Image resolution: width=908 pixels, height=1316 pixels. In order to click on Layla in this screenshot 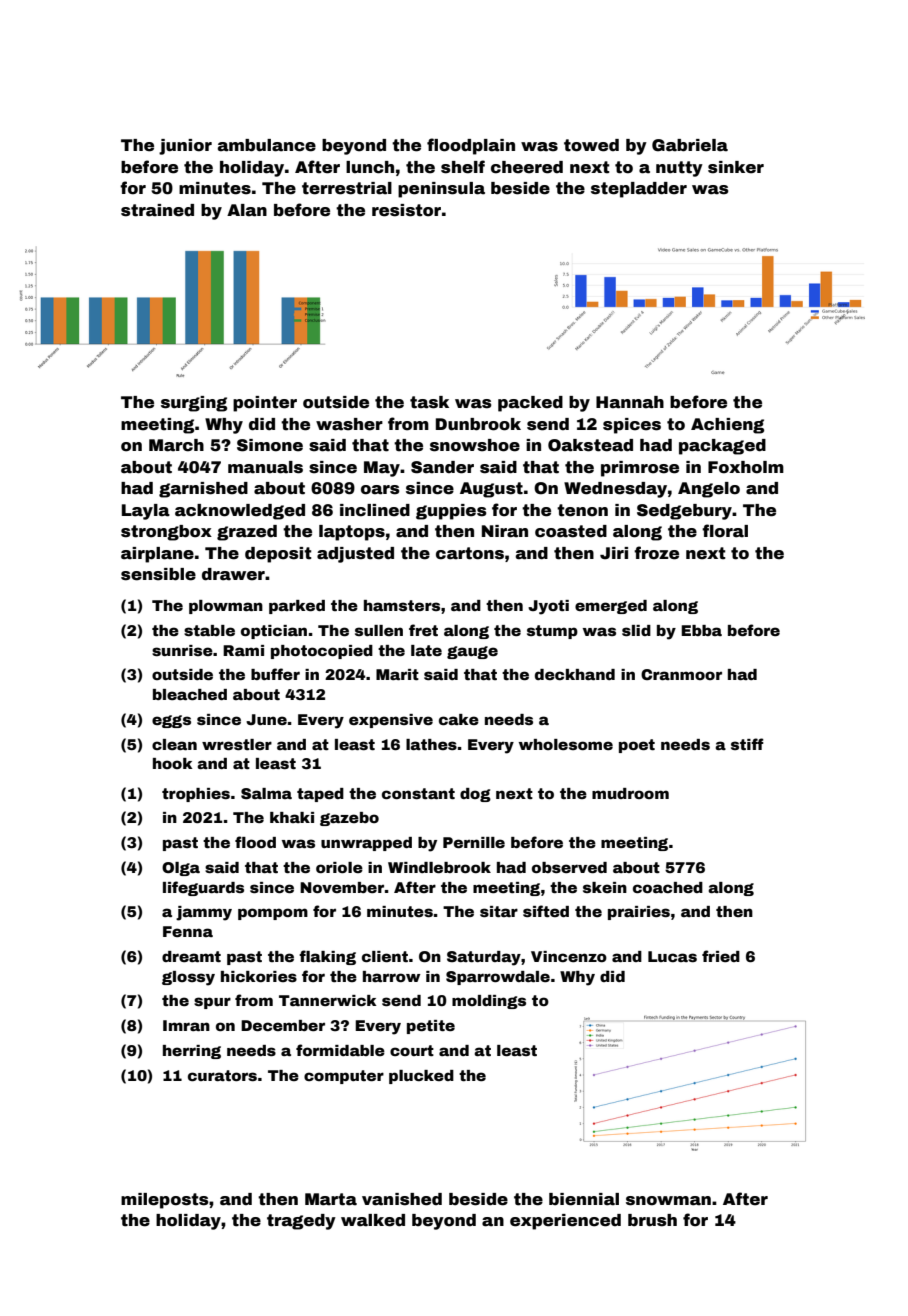, I will do `click(146, 512)`.
